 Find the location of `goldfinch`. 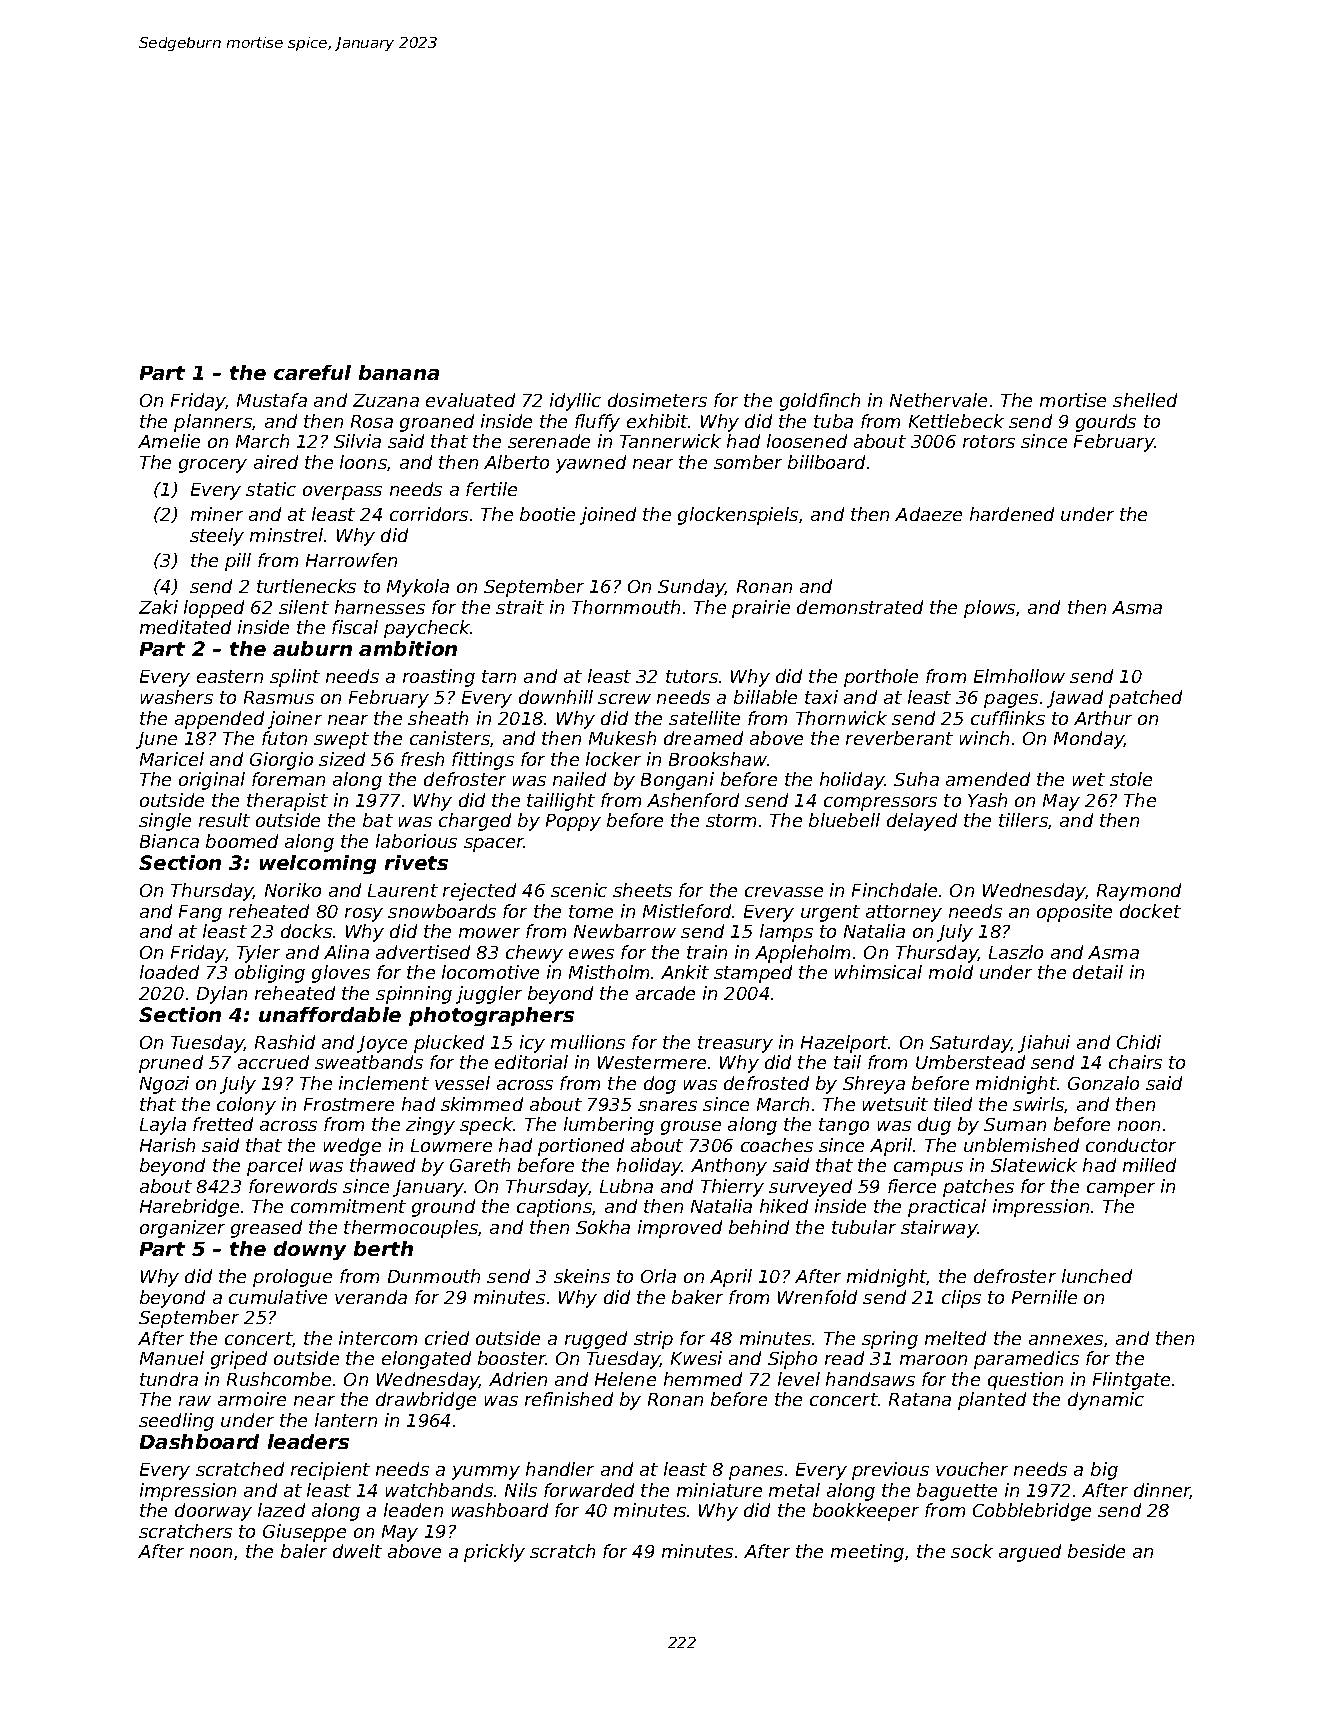

goldfinch is located at coordinates (820, 402).
